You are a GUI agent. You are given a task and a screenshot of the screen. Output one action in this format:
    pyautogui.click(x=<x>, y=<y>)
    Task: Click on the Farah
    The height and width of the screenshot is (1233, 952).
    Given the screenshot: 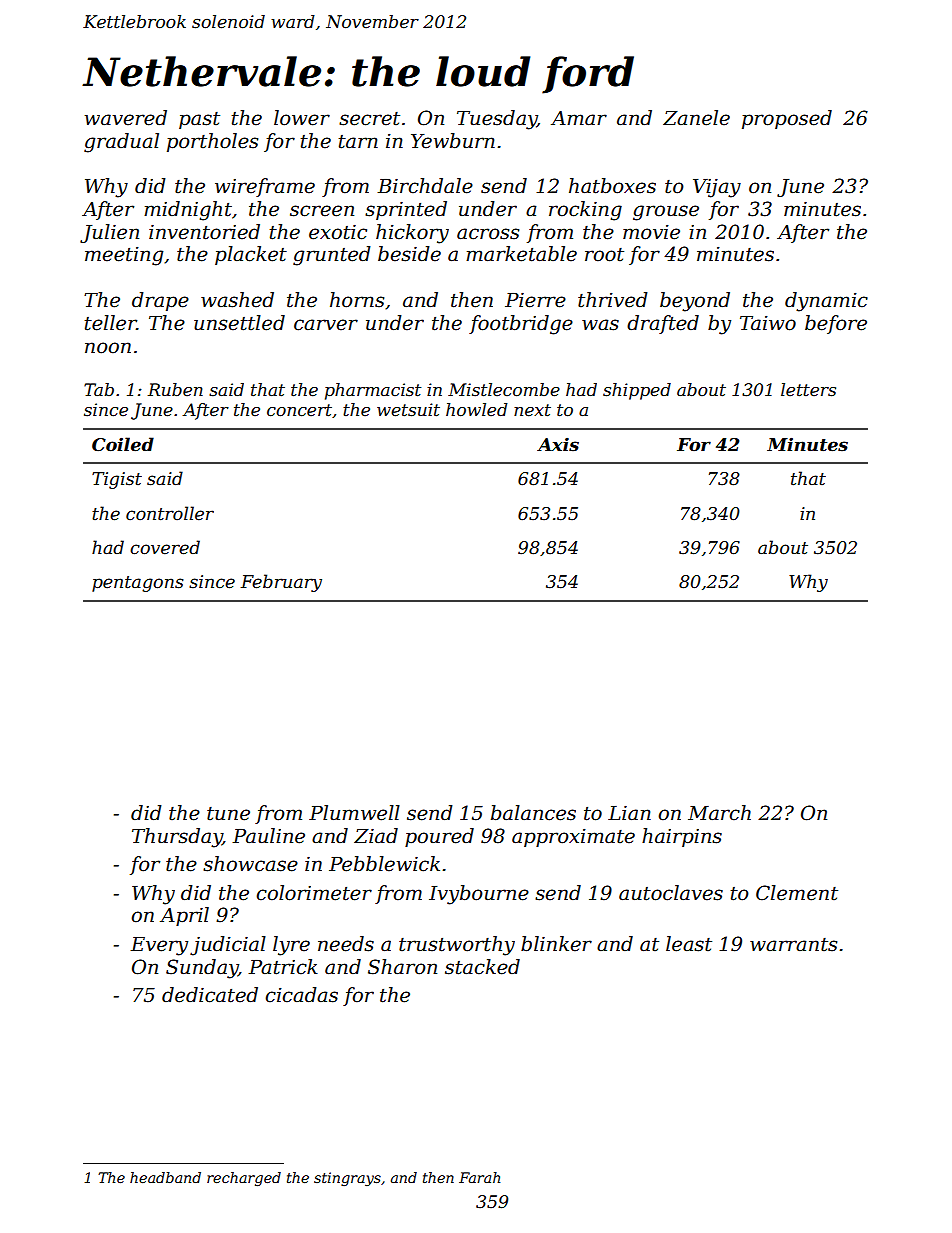 What is the action you would take?
    pyautogui.click(x=479, y=1177)
